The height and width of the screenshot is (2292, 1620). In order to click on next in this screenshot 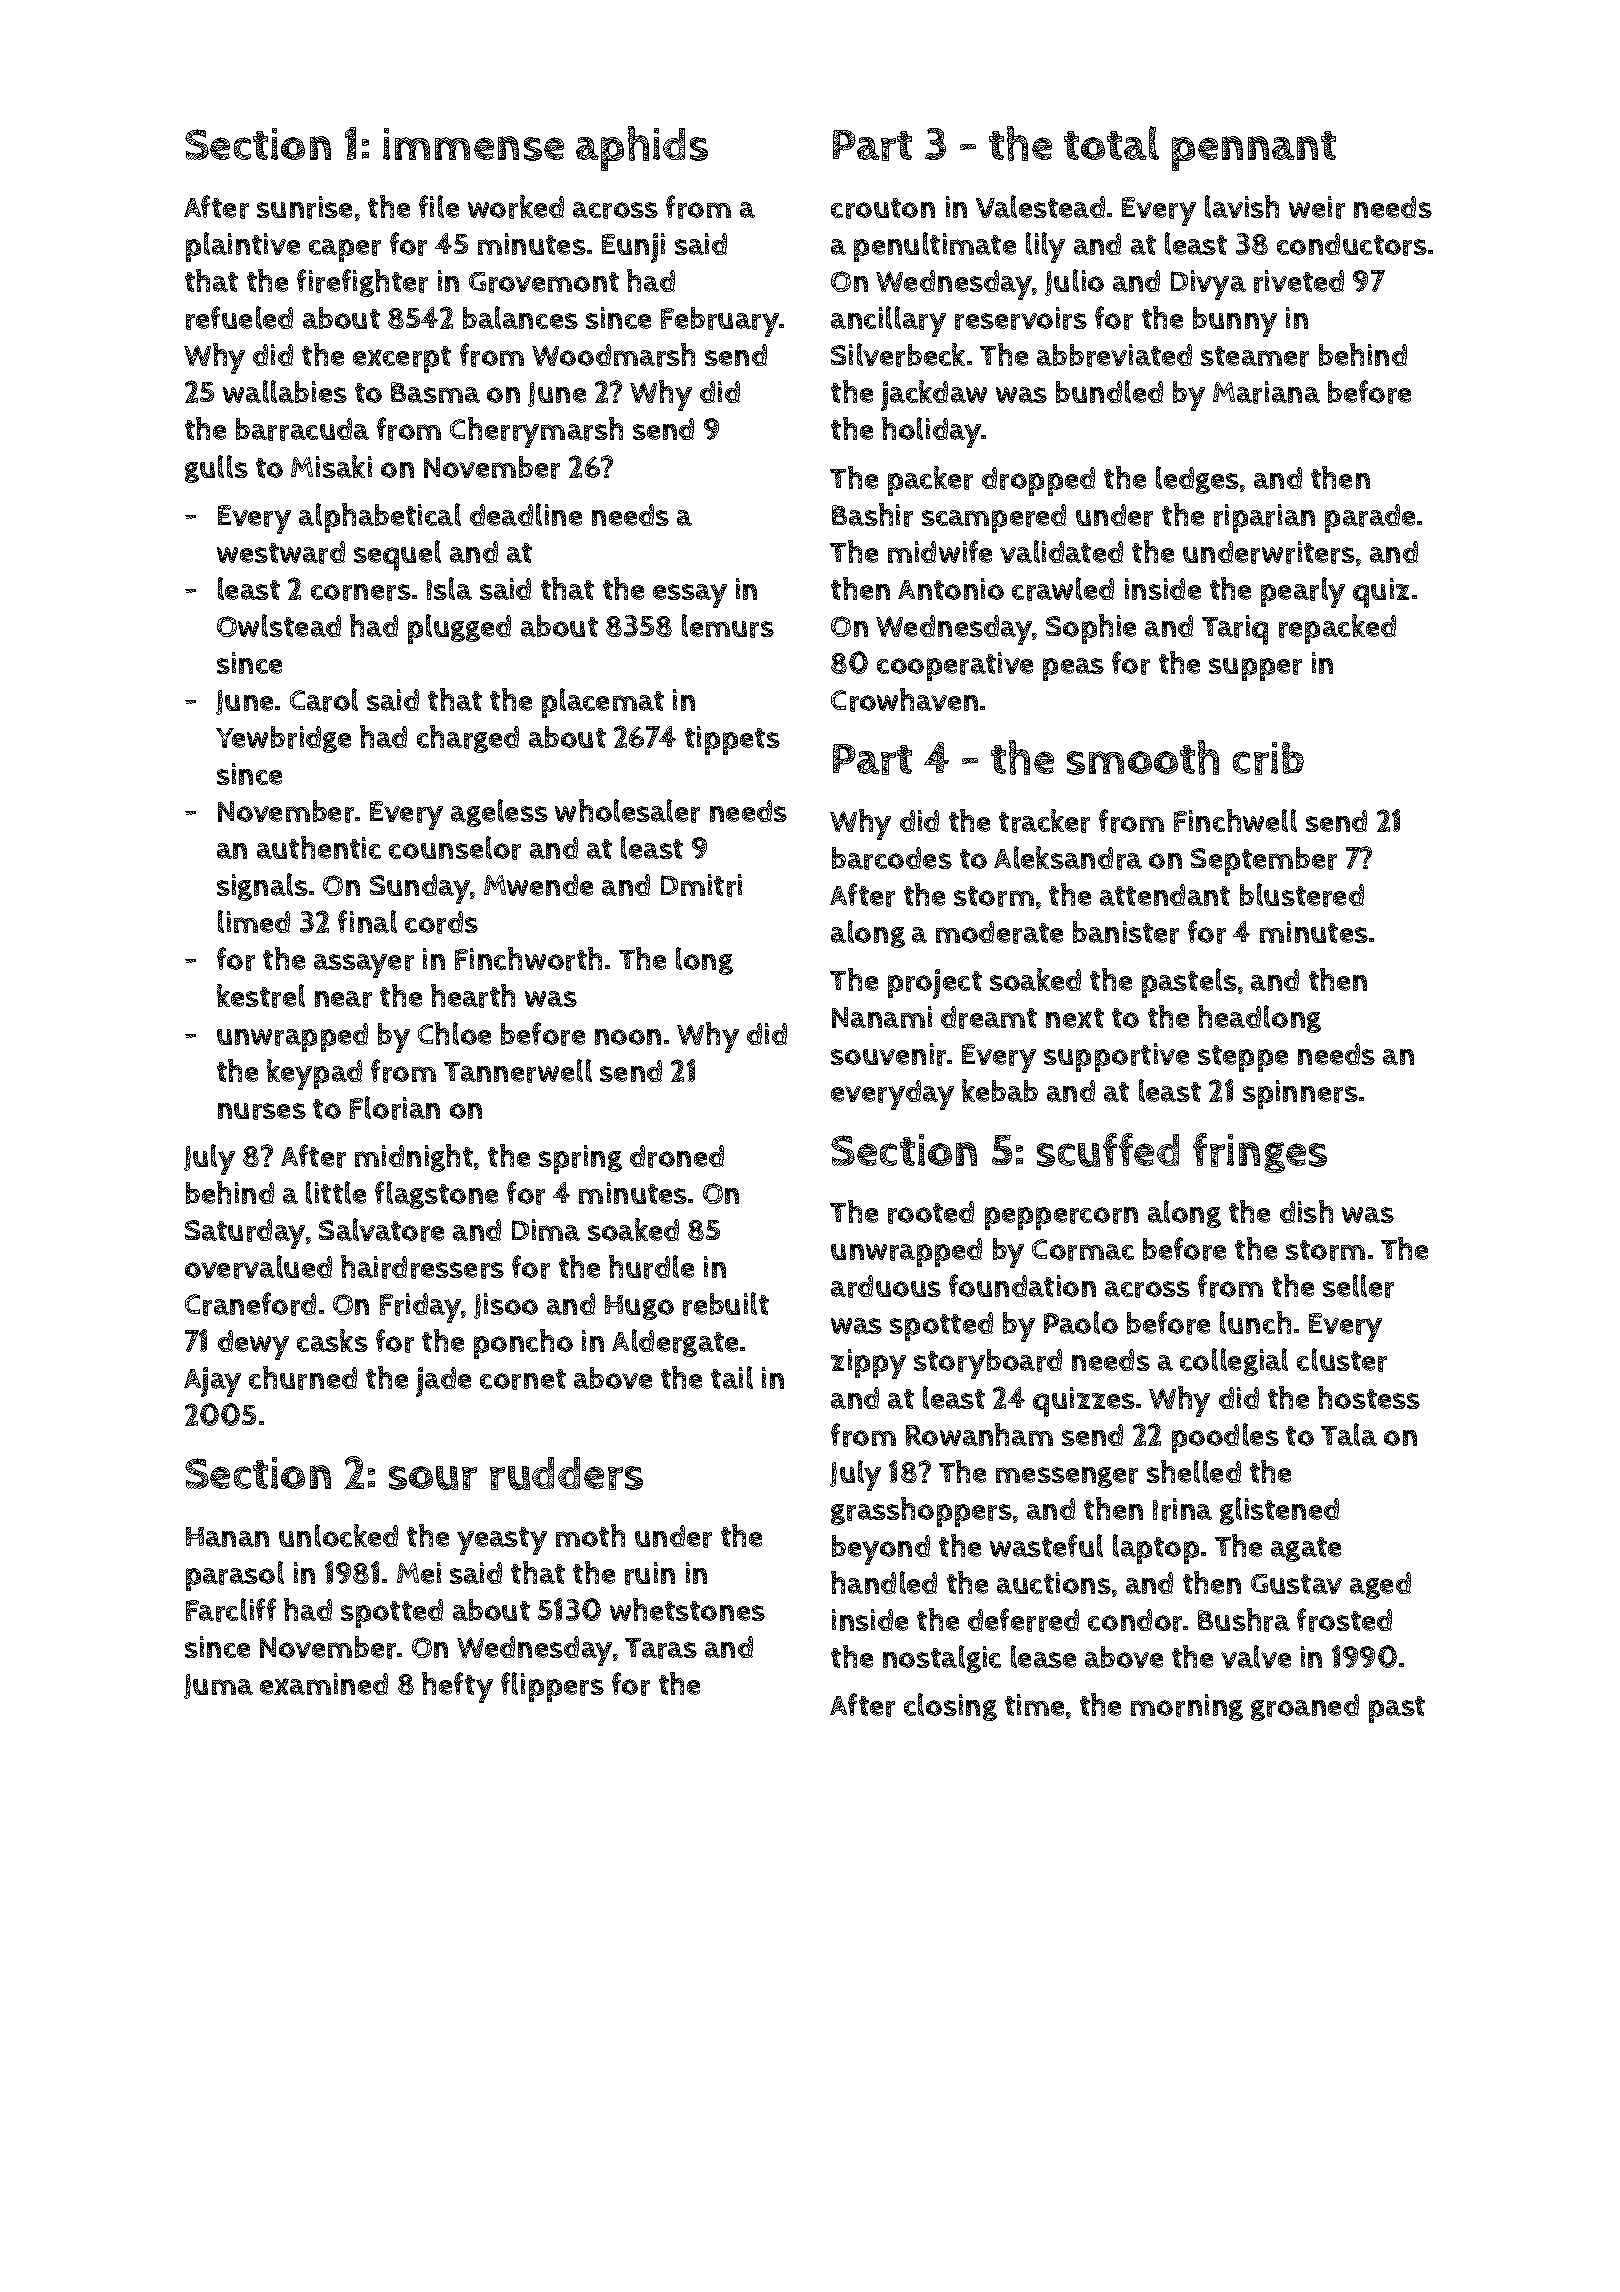, I will do `click(1075, 1018)`.
